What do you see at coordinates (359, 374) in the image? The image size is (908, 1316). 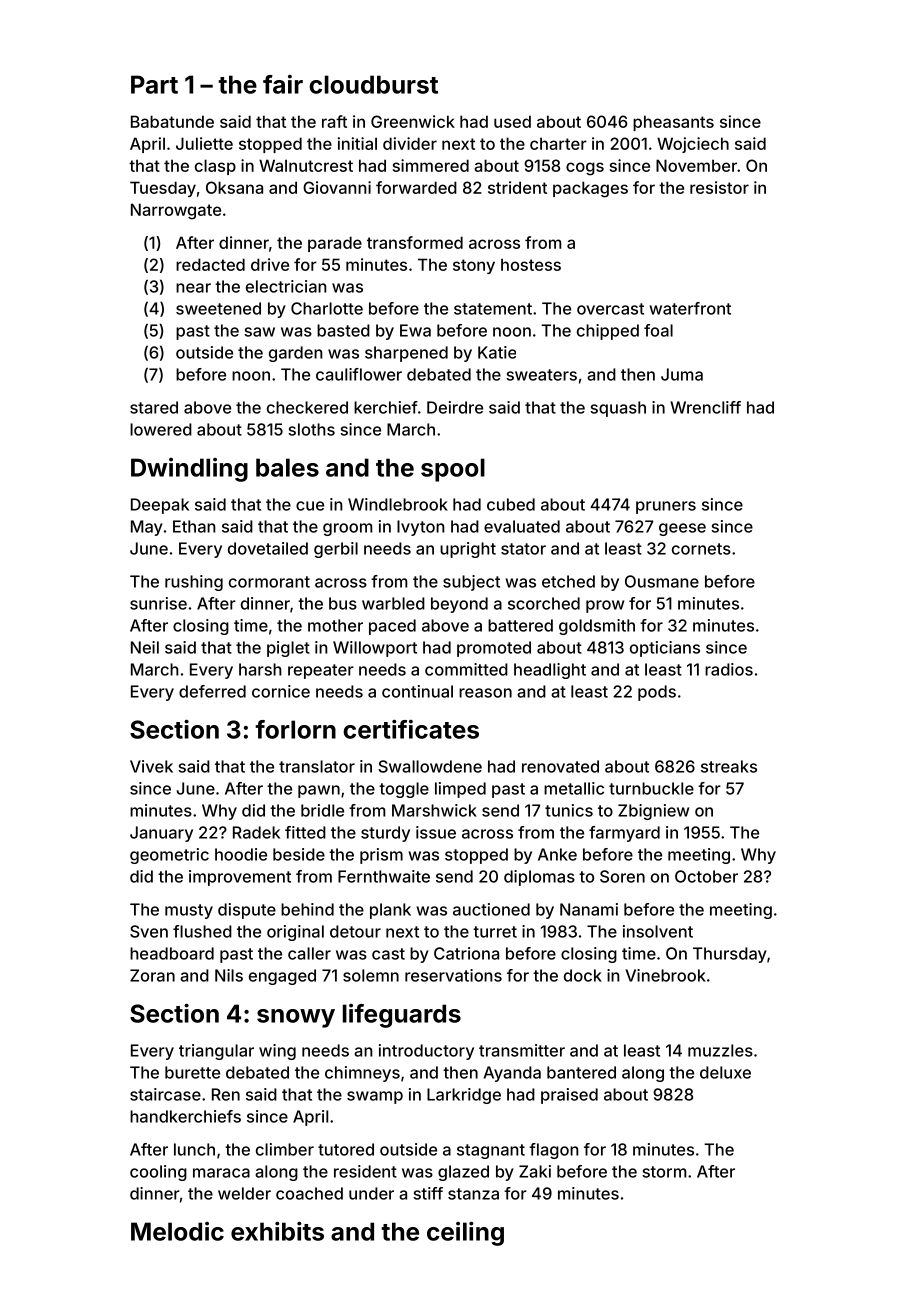 I see `cauliflower` at bounding box center [359, 374].
